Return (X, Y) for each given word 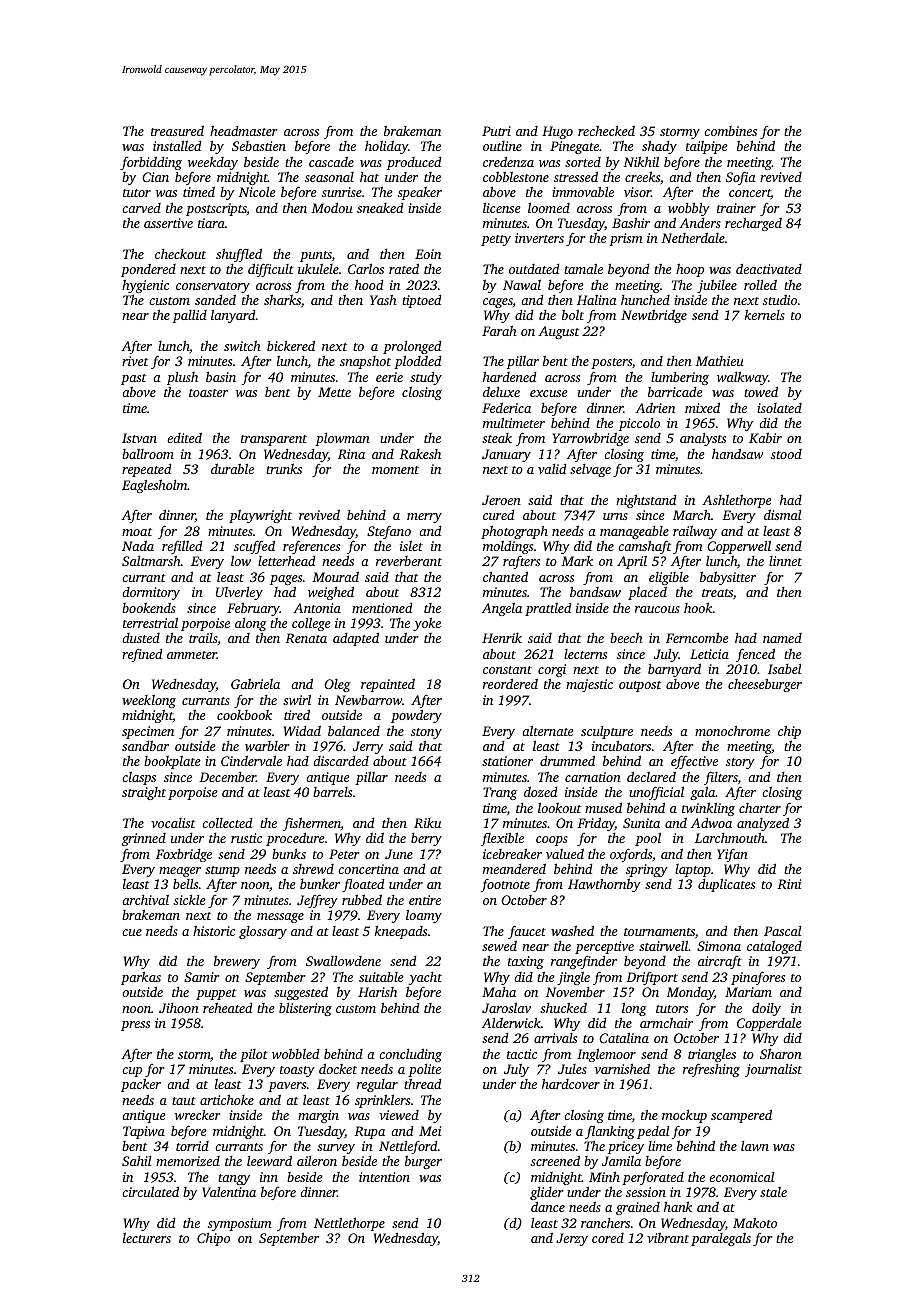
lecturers (147, 1238)
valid (552, 469)
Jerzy (572, 1239)
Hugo (557, 132)
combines (730, 131)
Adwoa (711, 823)
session (646, 1192)
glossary (263, 932)
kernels (765, 314)
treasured (177, 131)
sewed (499, 946)
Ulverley (239, 593)
